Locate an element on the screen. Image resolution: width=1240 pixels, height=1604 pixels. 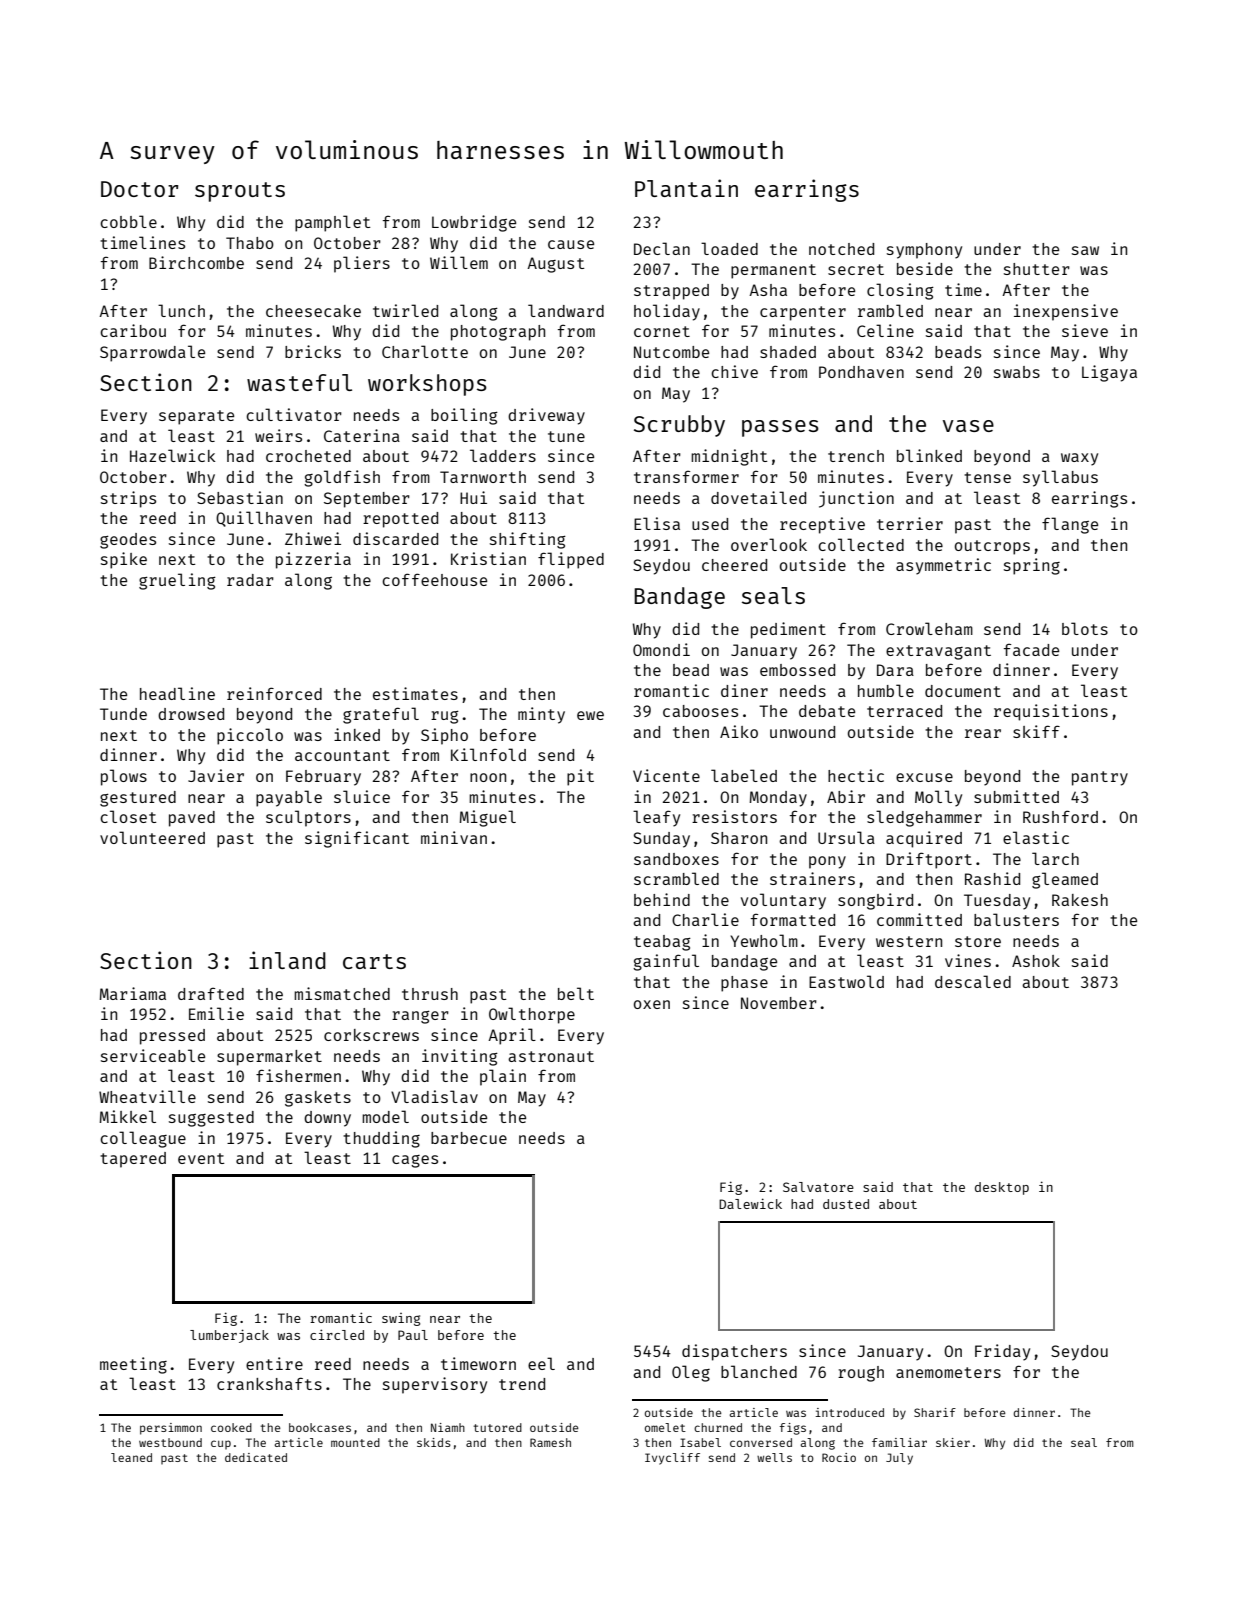
junction is located at coordinates (856, 499).
